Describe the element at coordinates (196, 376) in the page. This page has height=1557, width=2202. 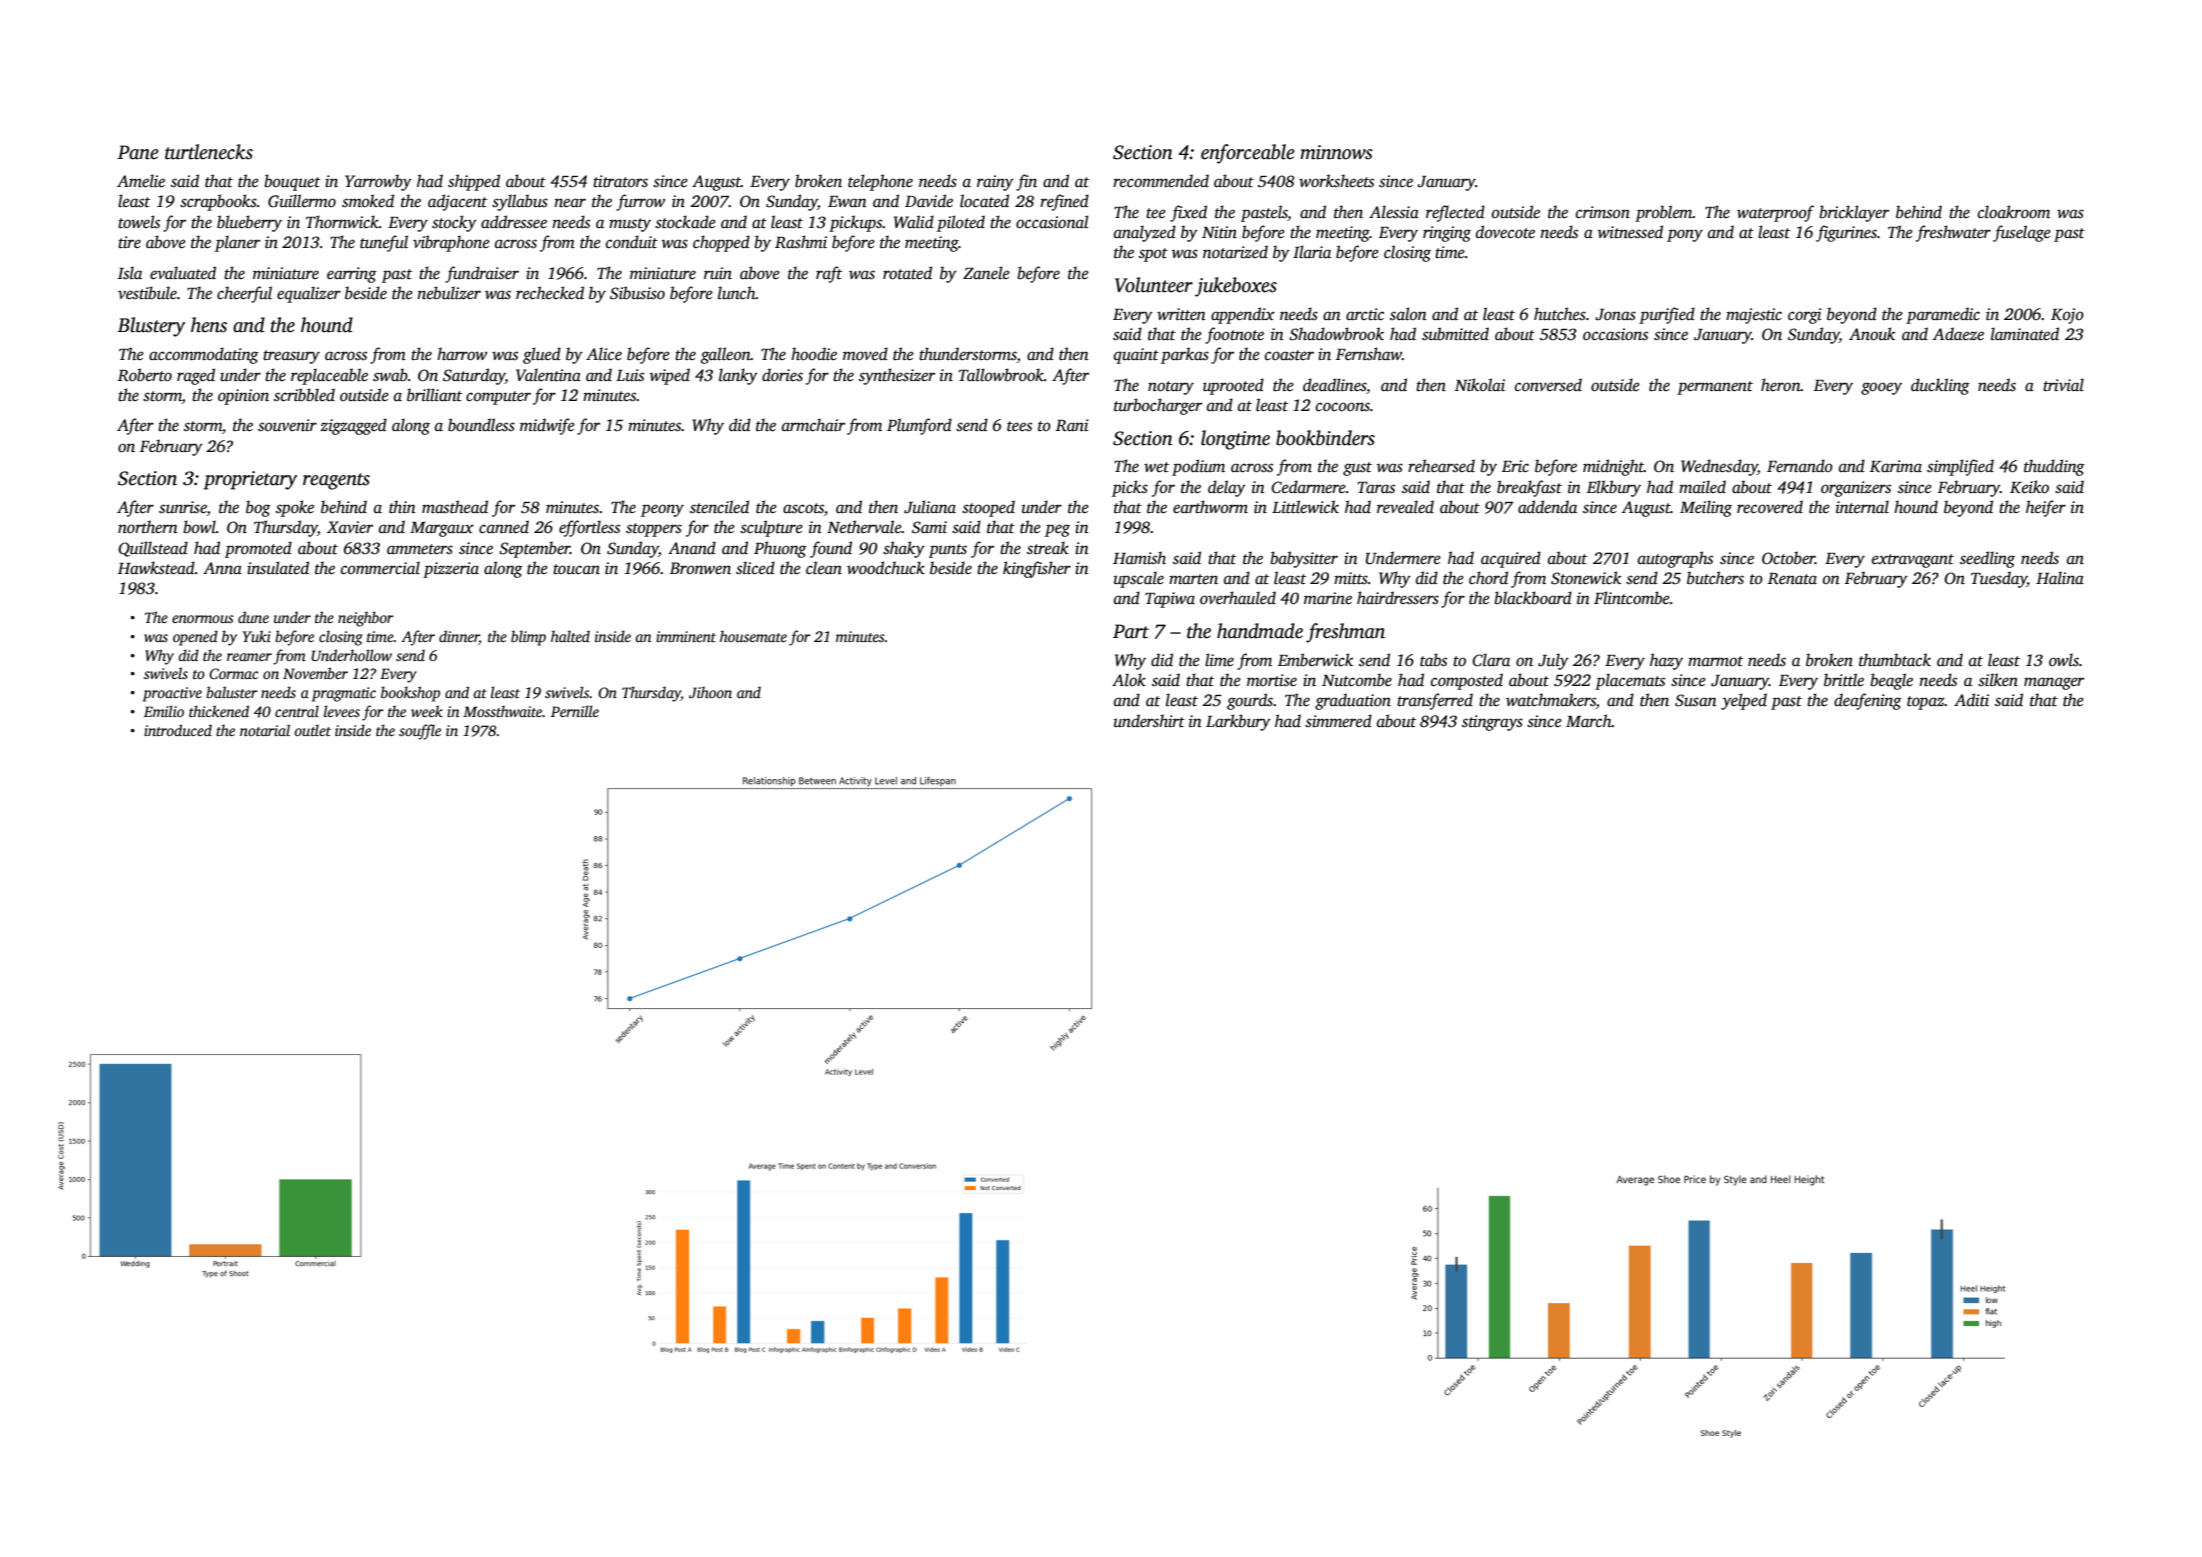
I see `raged` at that location.
